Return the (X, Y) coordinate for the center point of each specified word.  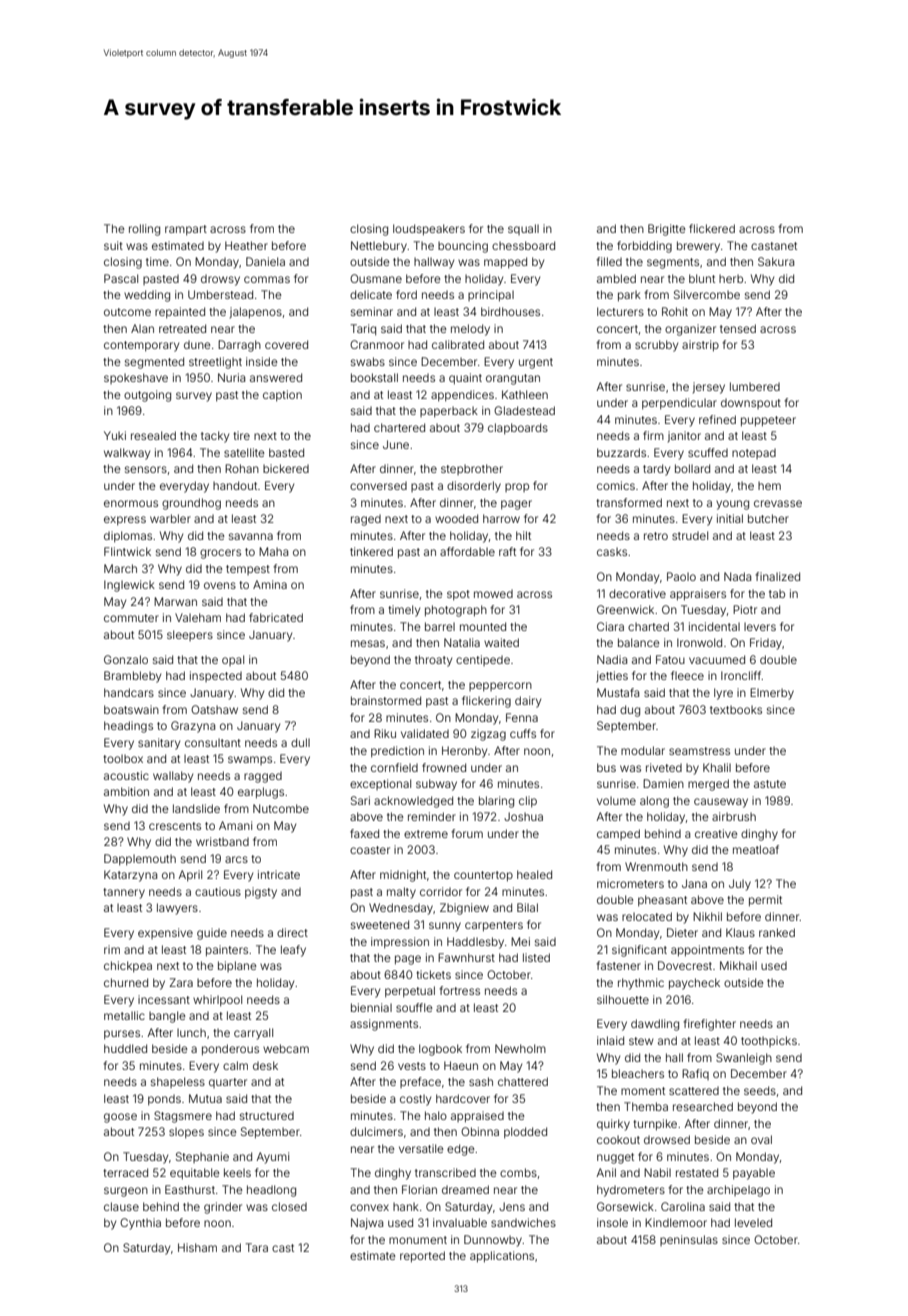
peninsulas (689, 1240)
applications (502, 1257)
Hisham (197, 1247)
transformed (629, 502)
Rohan (242, 468)
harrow (501, 518)
